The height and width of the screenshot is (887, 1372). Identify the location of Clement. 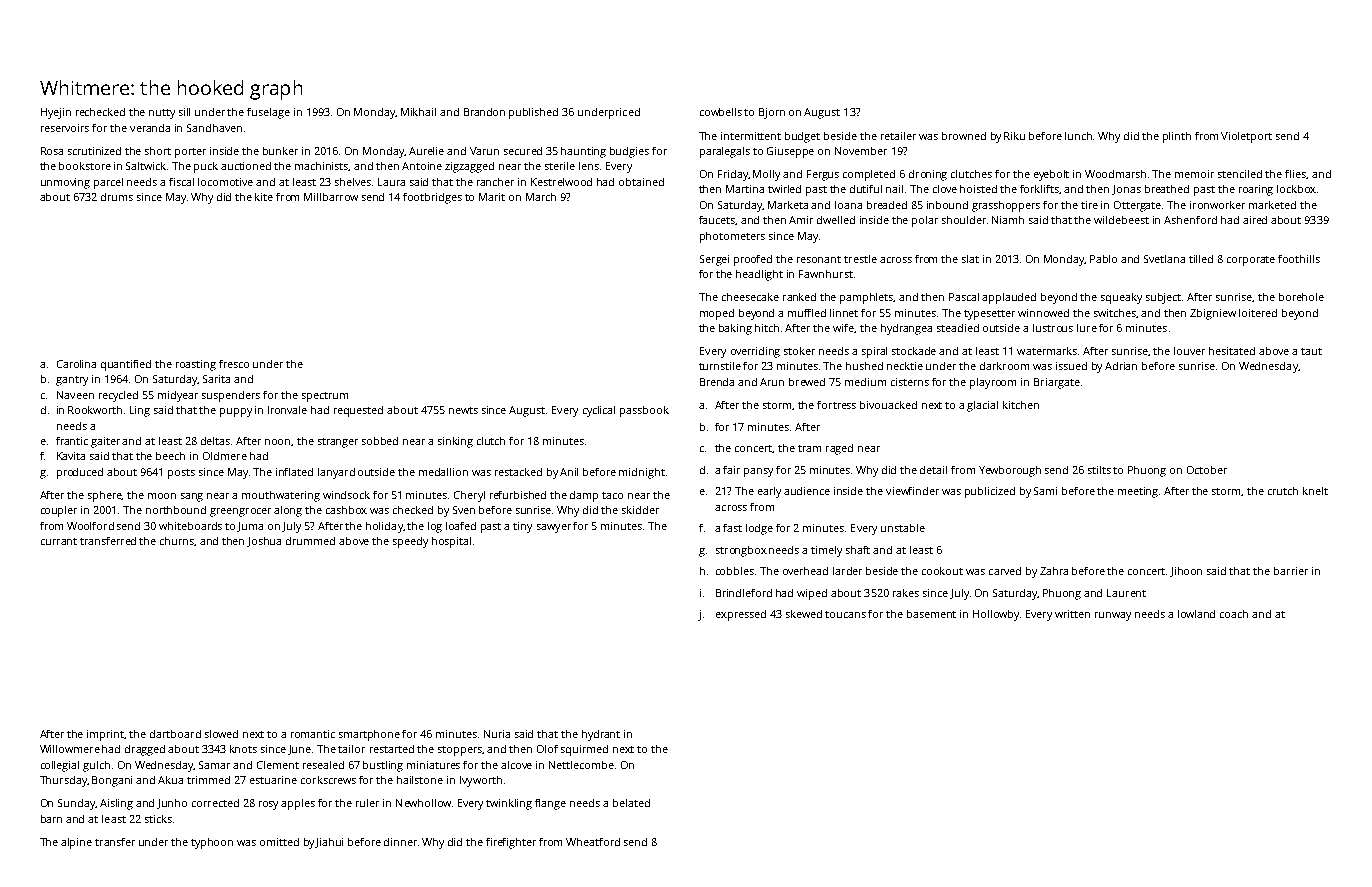
(278, 765).
